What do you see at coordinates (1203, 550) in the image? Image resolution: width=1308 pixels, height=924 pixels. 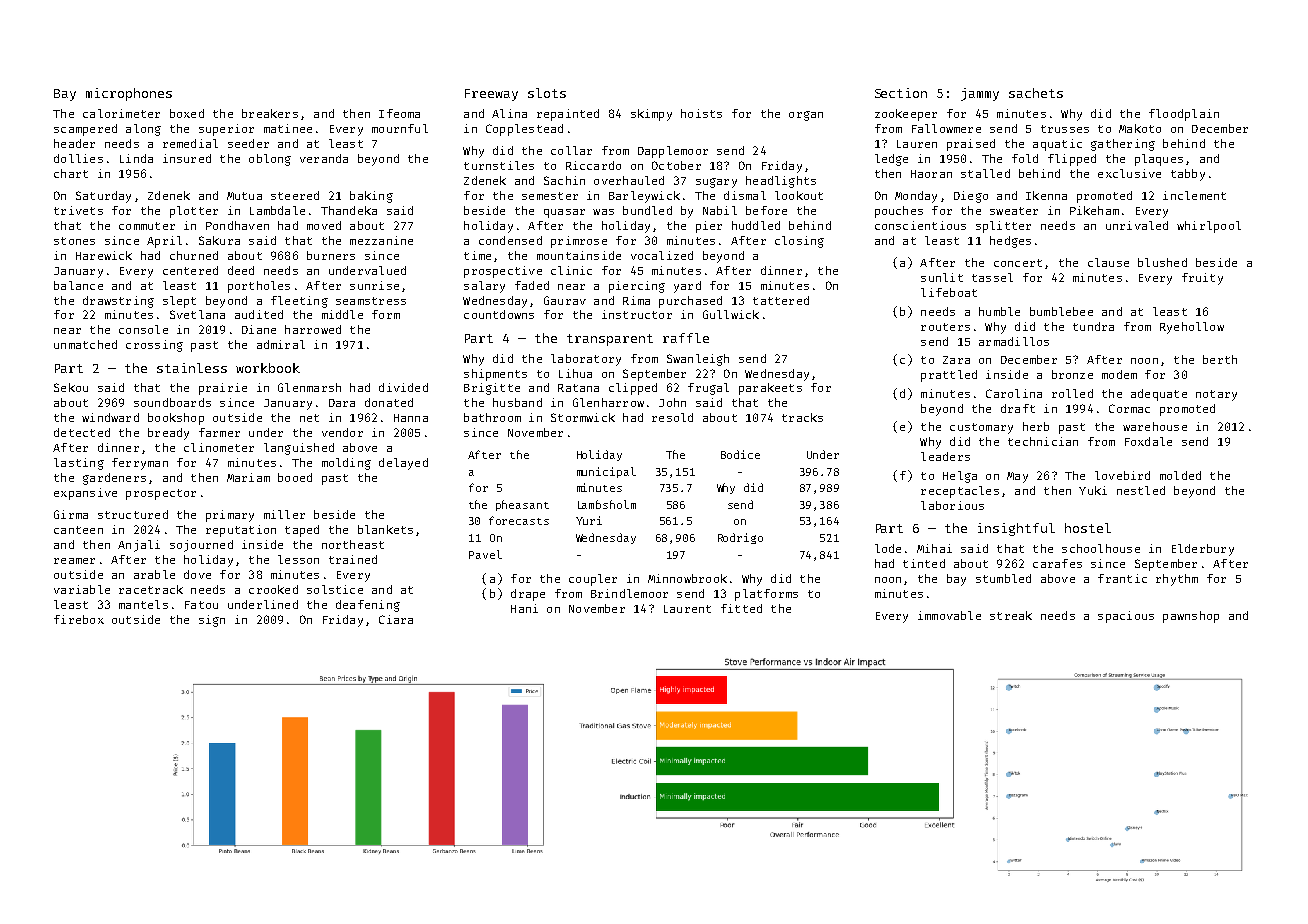 I see `Elderbury` at bounding box center [1203, 550].
